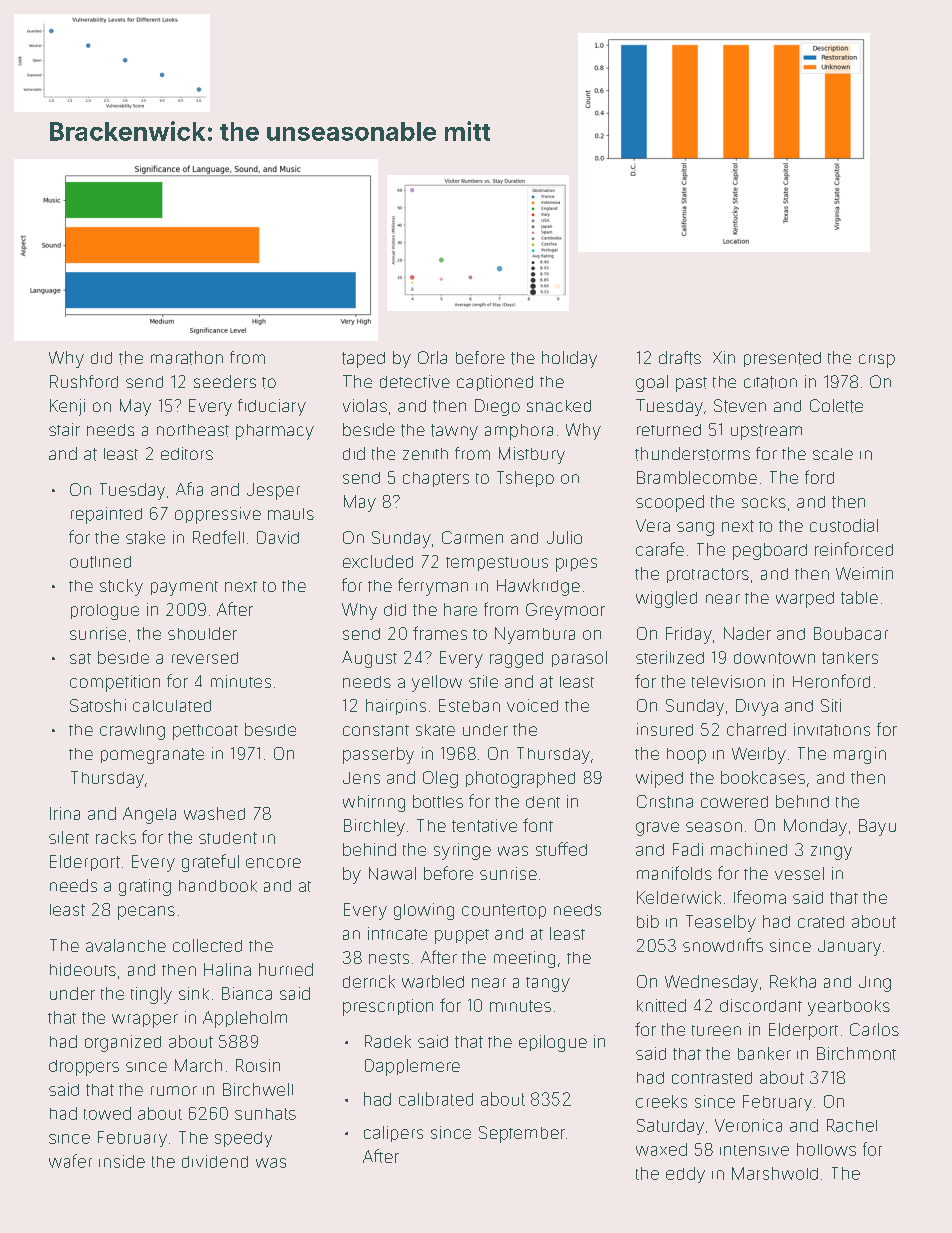 The image size is (952, 1233). Describe the element at coordinates (559, 406) in the image. I see `snacked` at that location.
